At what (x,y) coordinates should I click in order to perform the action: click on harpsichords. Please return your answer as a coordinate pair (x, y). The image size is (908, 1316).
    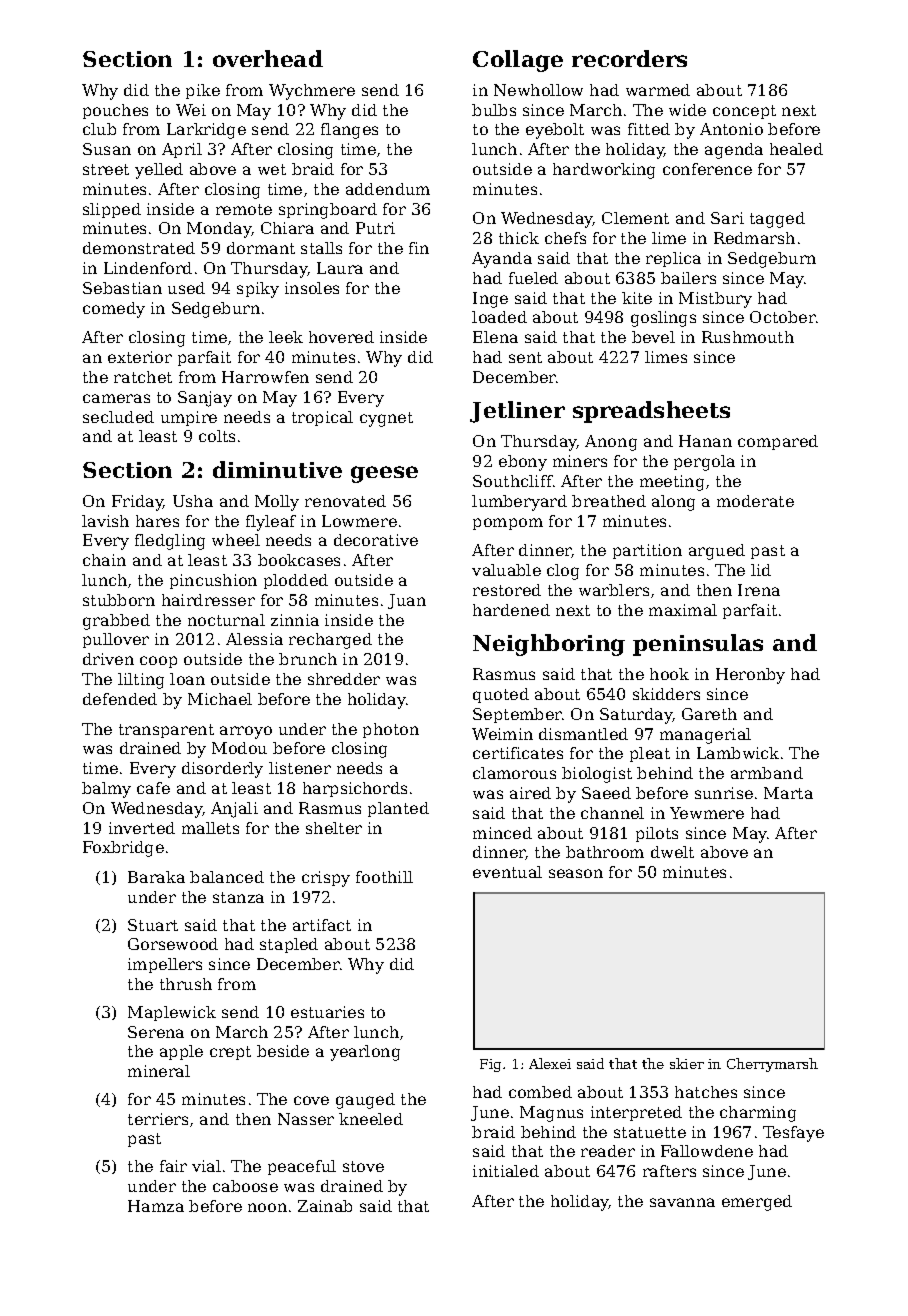
    Looking at the image, I should click on (355, 789).
